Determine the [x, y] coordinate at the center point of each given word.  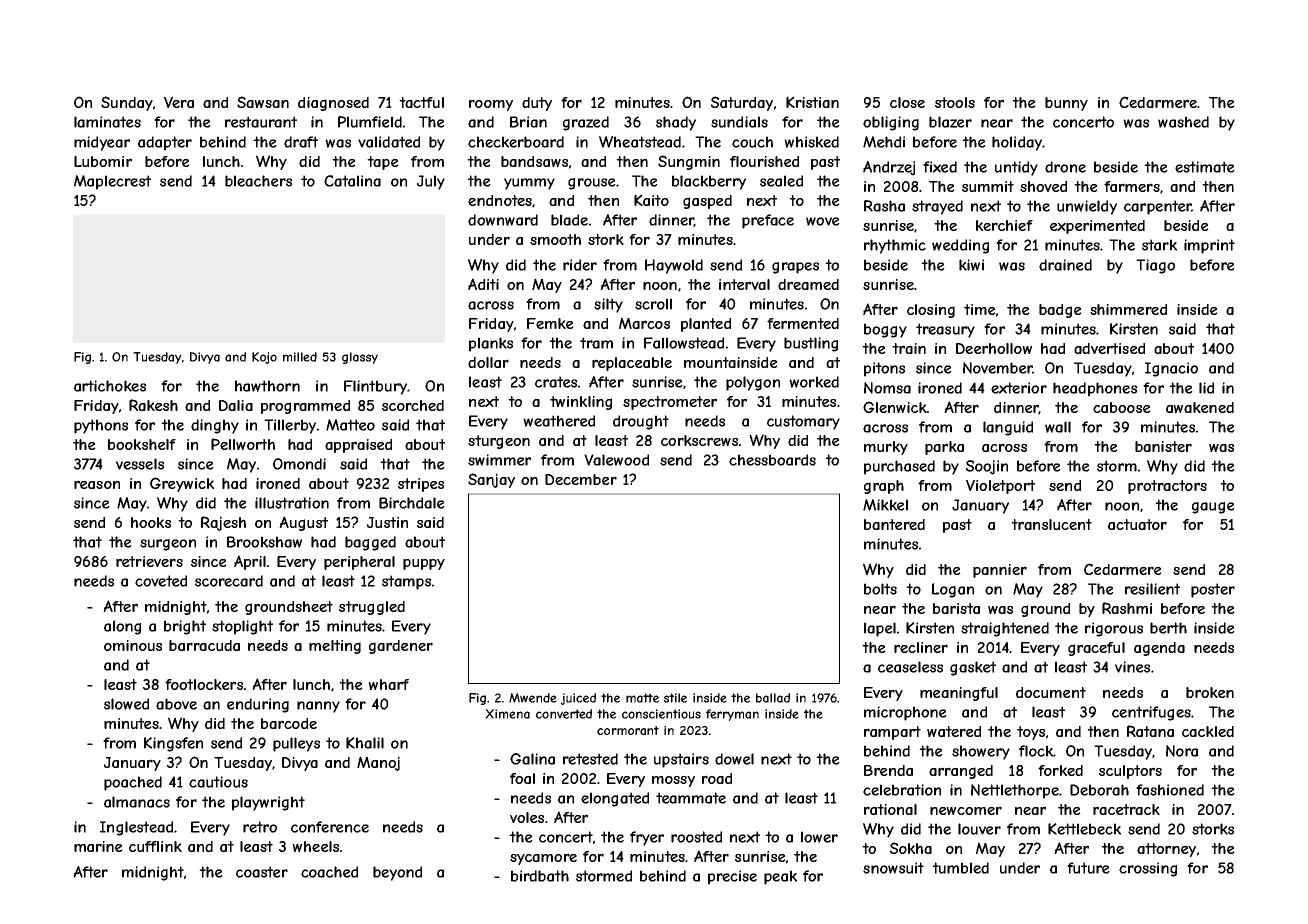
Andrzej [889, 168]
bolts [880, 589]
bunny [1066, 104]
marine [98, 846]
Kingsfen [173, 744]
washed [1183, 122]
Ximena [507, 714]
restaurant [261, 122]
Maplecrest [112, 182]
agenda [1159, 649]
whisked [811, 142]
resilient [1152, 589]
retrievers [149, 561]
